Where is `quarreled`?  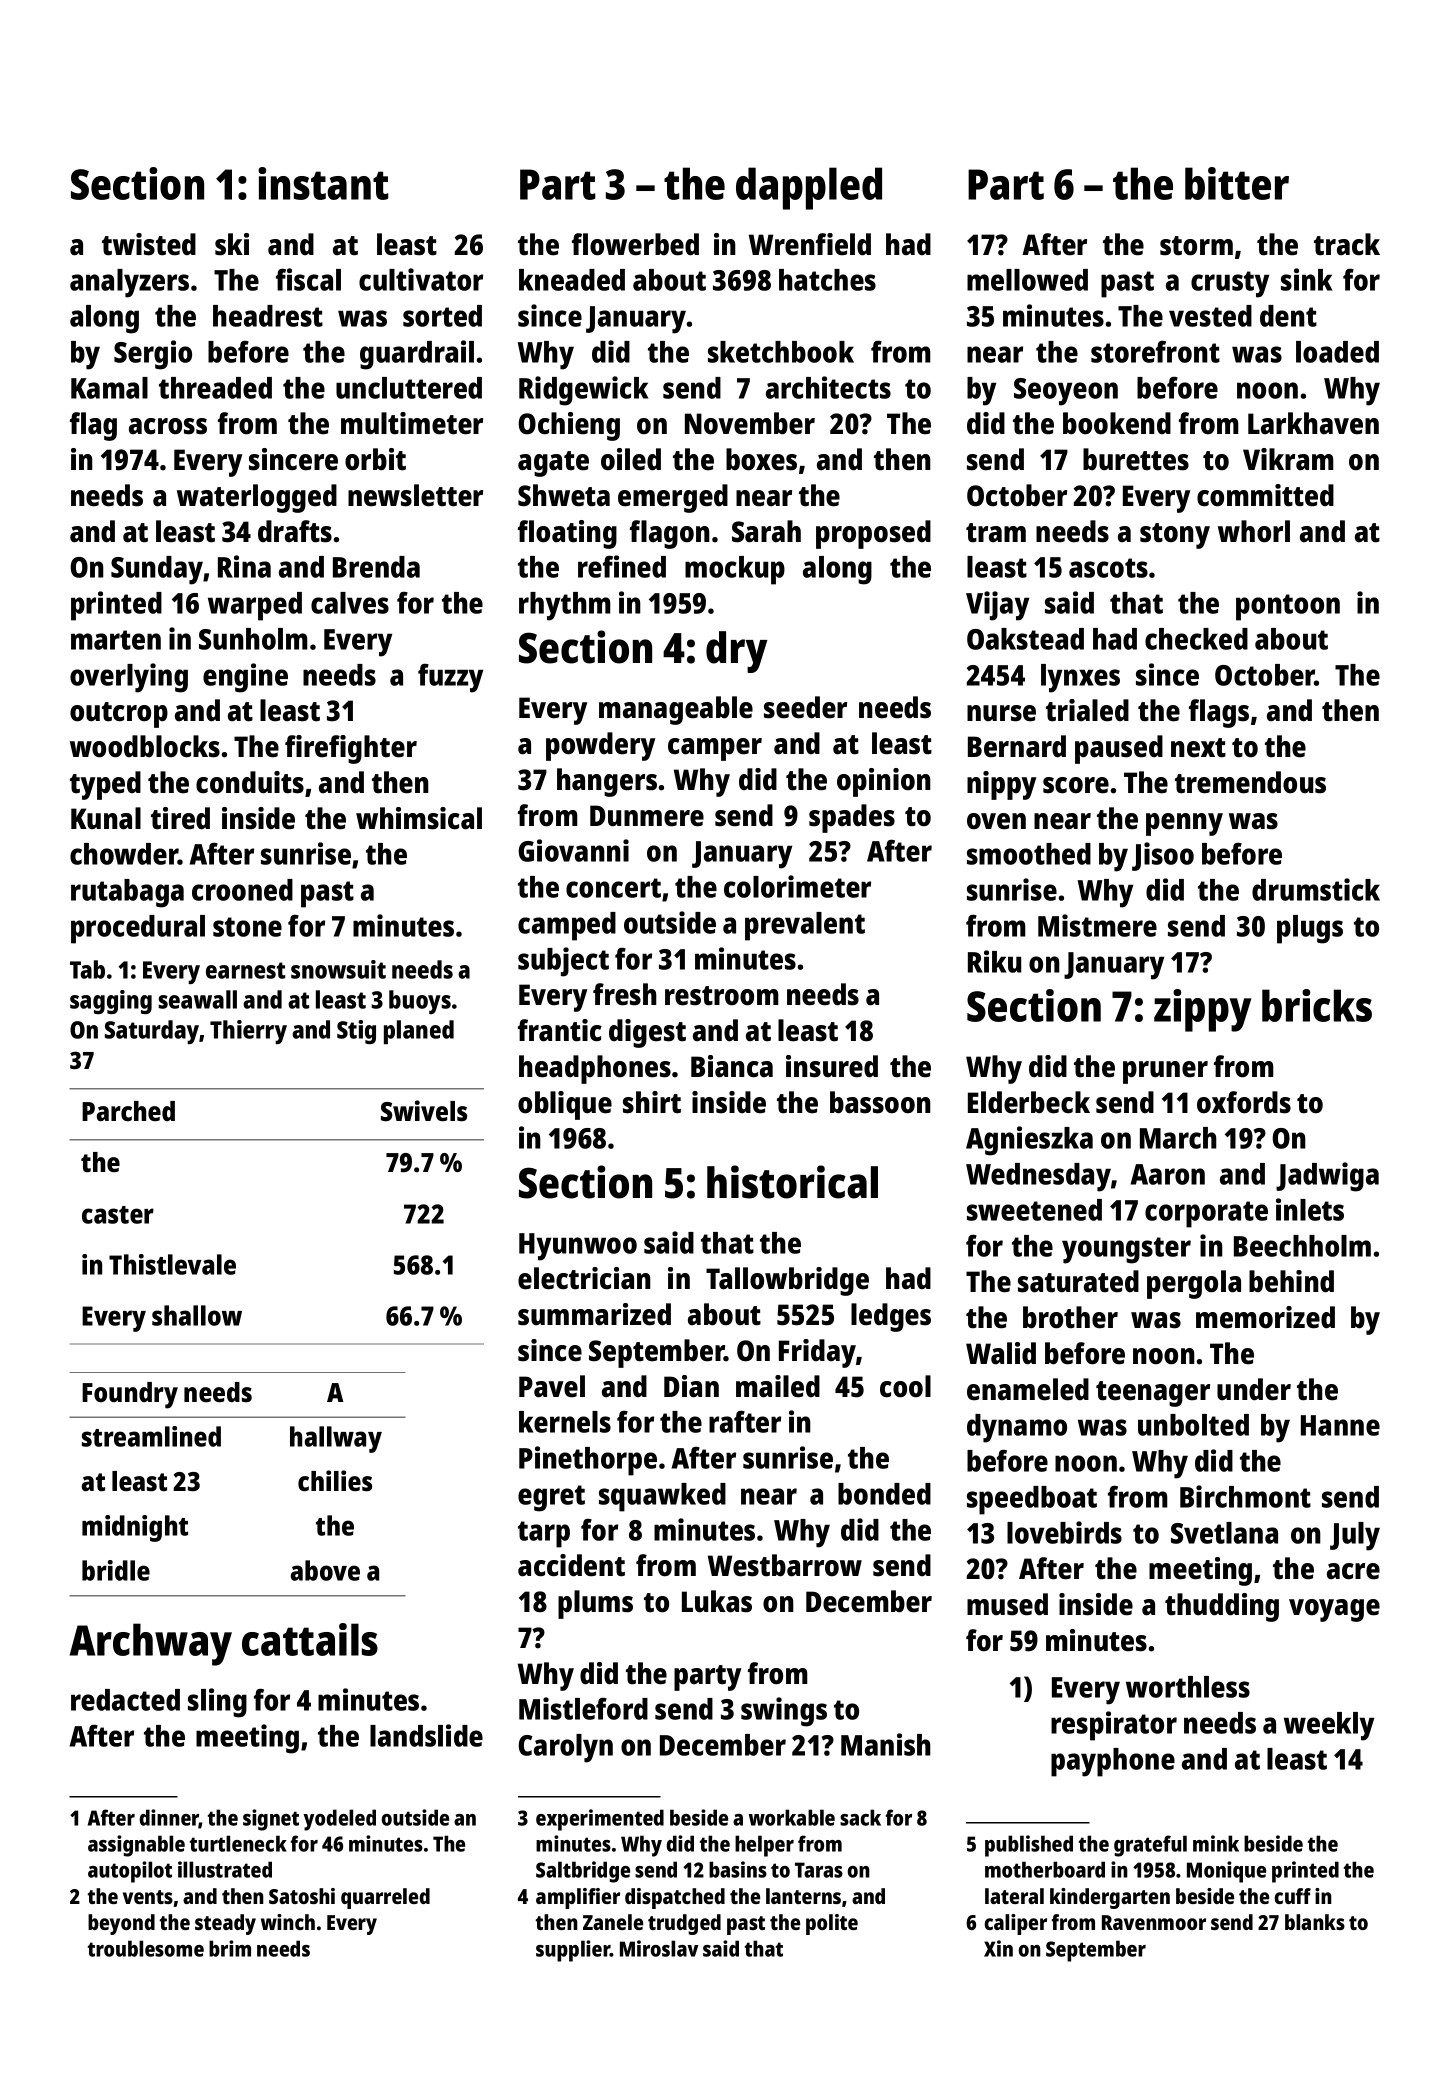
quarreled is located at coordinates (385, 1898).
